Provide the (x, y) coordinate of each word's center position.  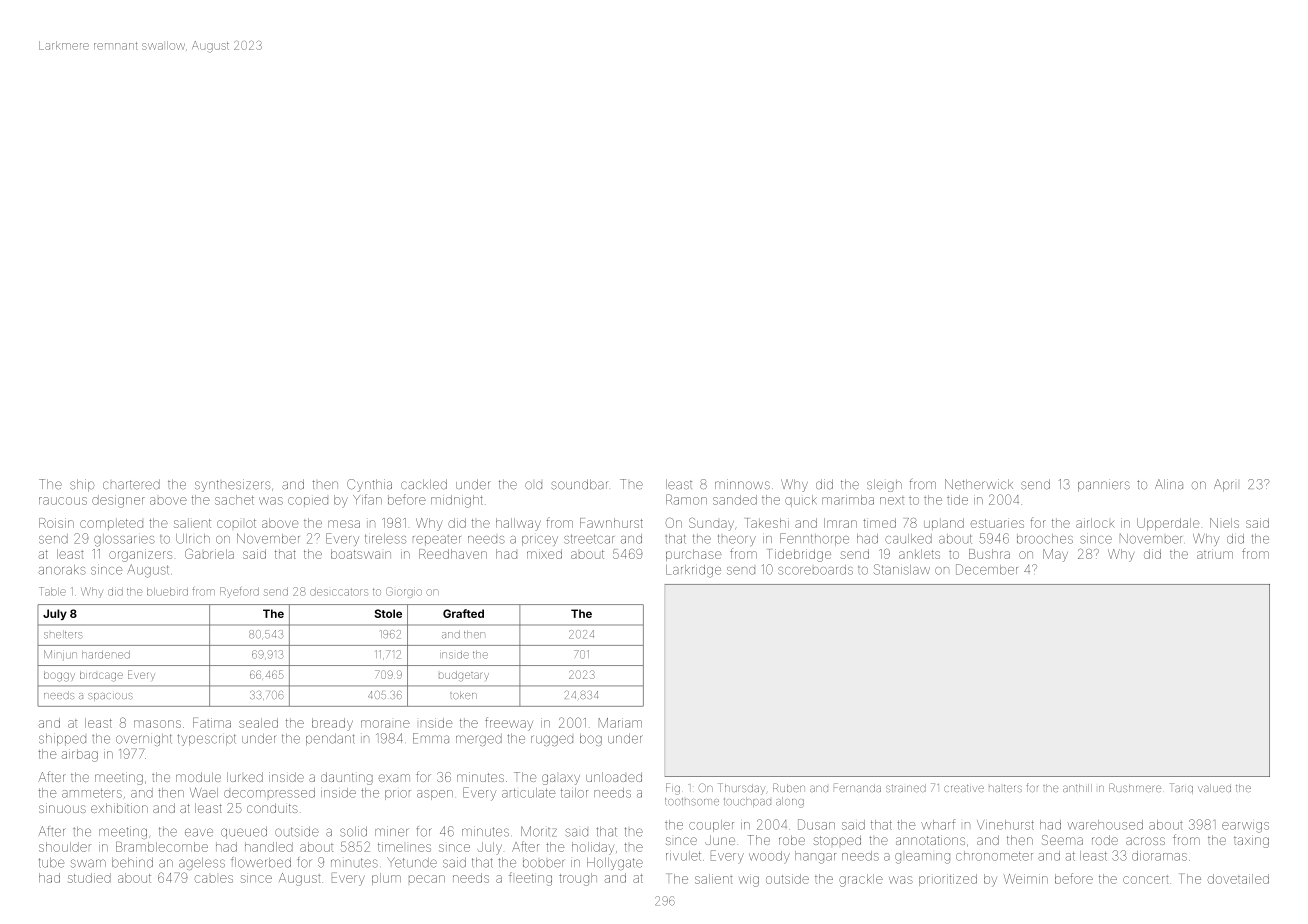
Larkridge (693, 571)
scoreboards (815, 570)
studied (89, 878)
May (1055, 555)
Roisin (56, 523)
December (987, 569)
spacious (110, 697)
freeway (509, 724)
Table (52, 591)
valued (1214, 788)
